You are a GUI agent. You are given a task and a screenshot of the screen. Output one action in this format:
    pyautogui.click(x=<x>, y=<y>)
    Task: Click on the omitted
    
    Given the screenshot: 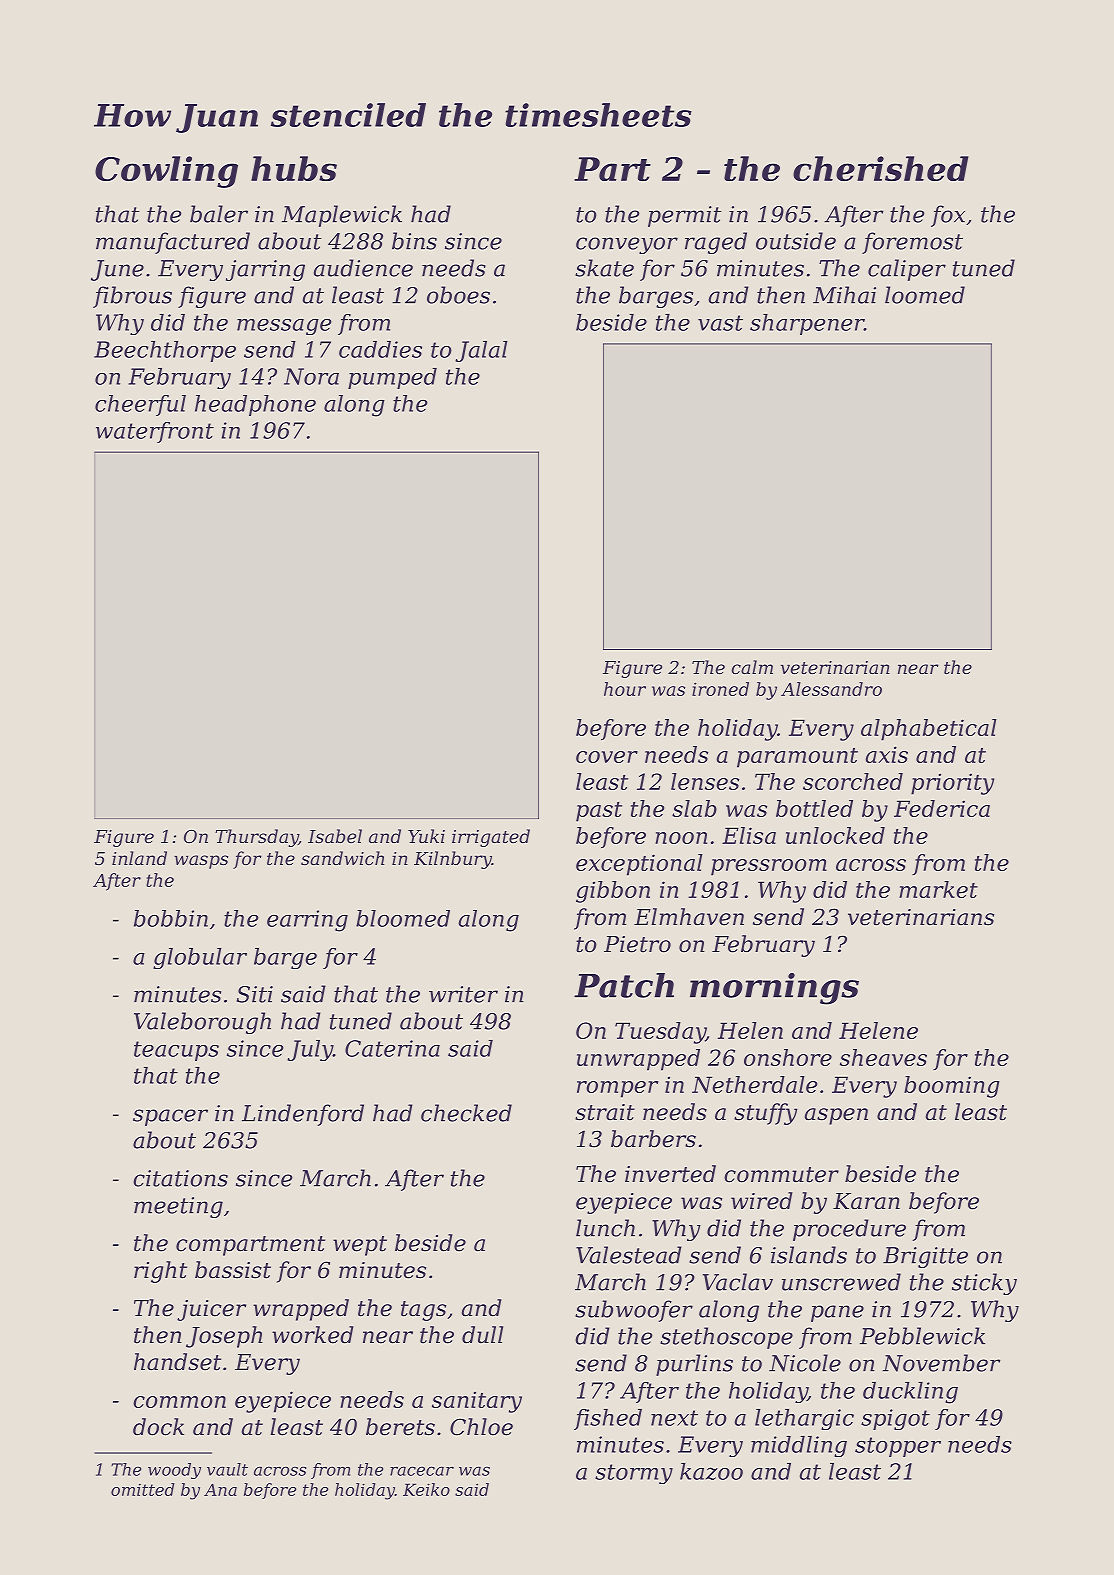 What is the action you would take?
    pyautogui.click(x=142, y=1489)
